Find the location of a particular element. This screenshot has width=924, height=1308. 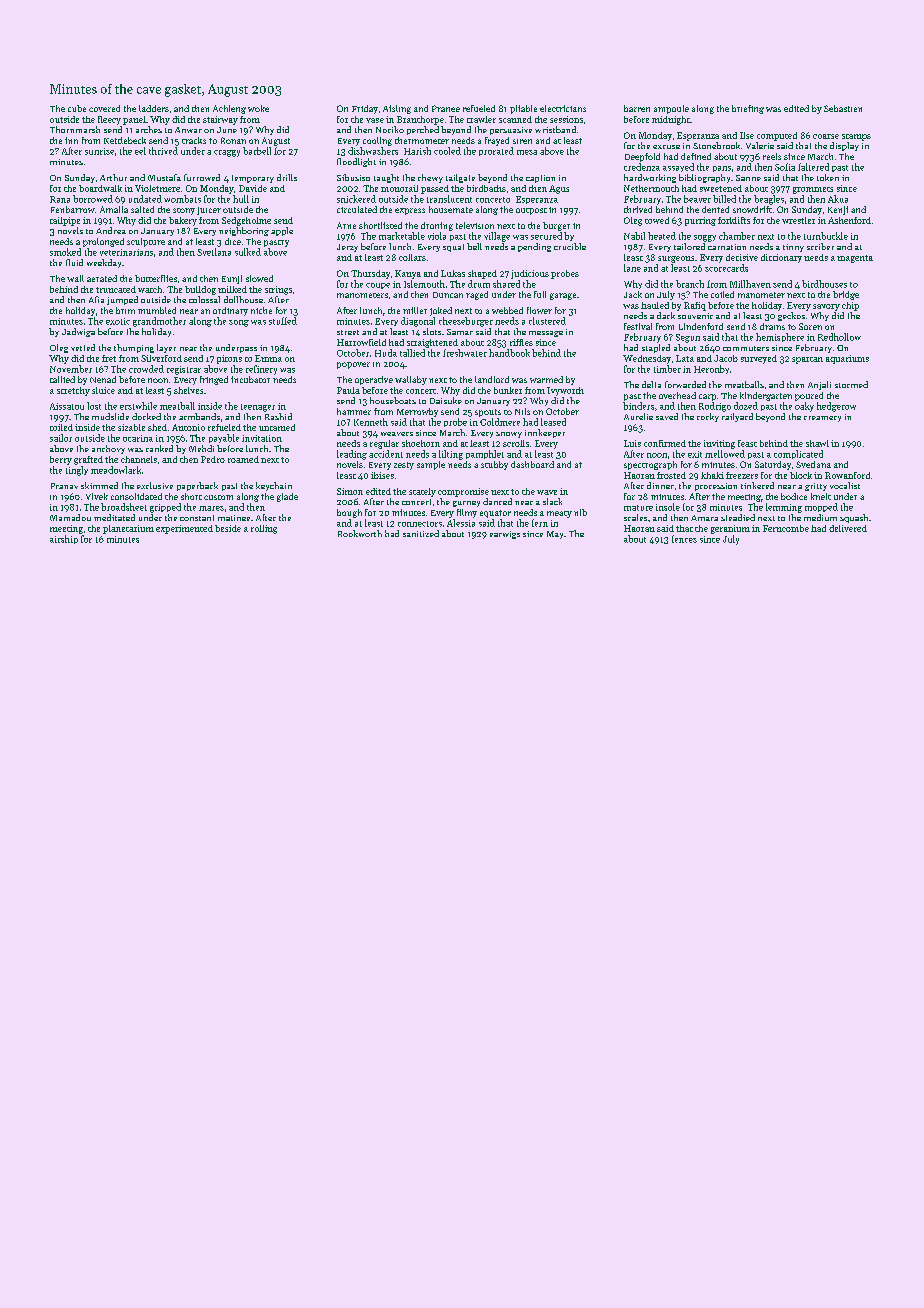

hemisphere is located at coordinates (780, 337).
